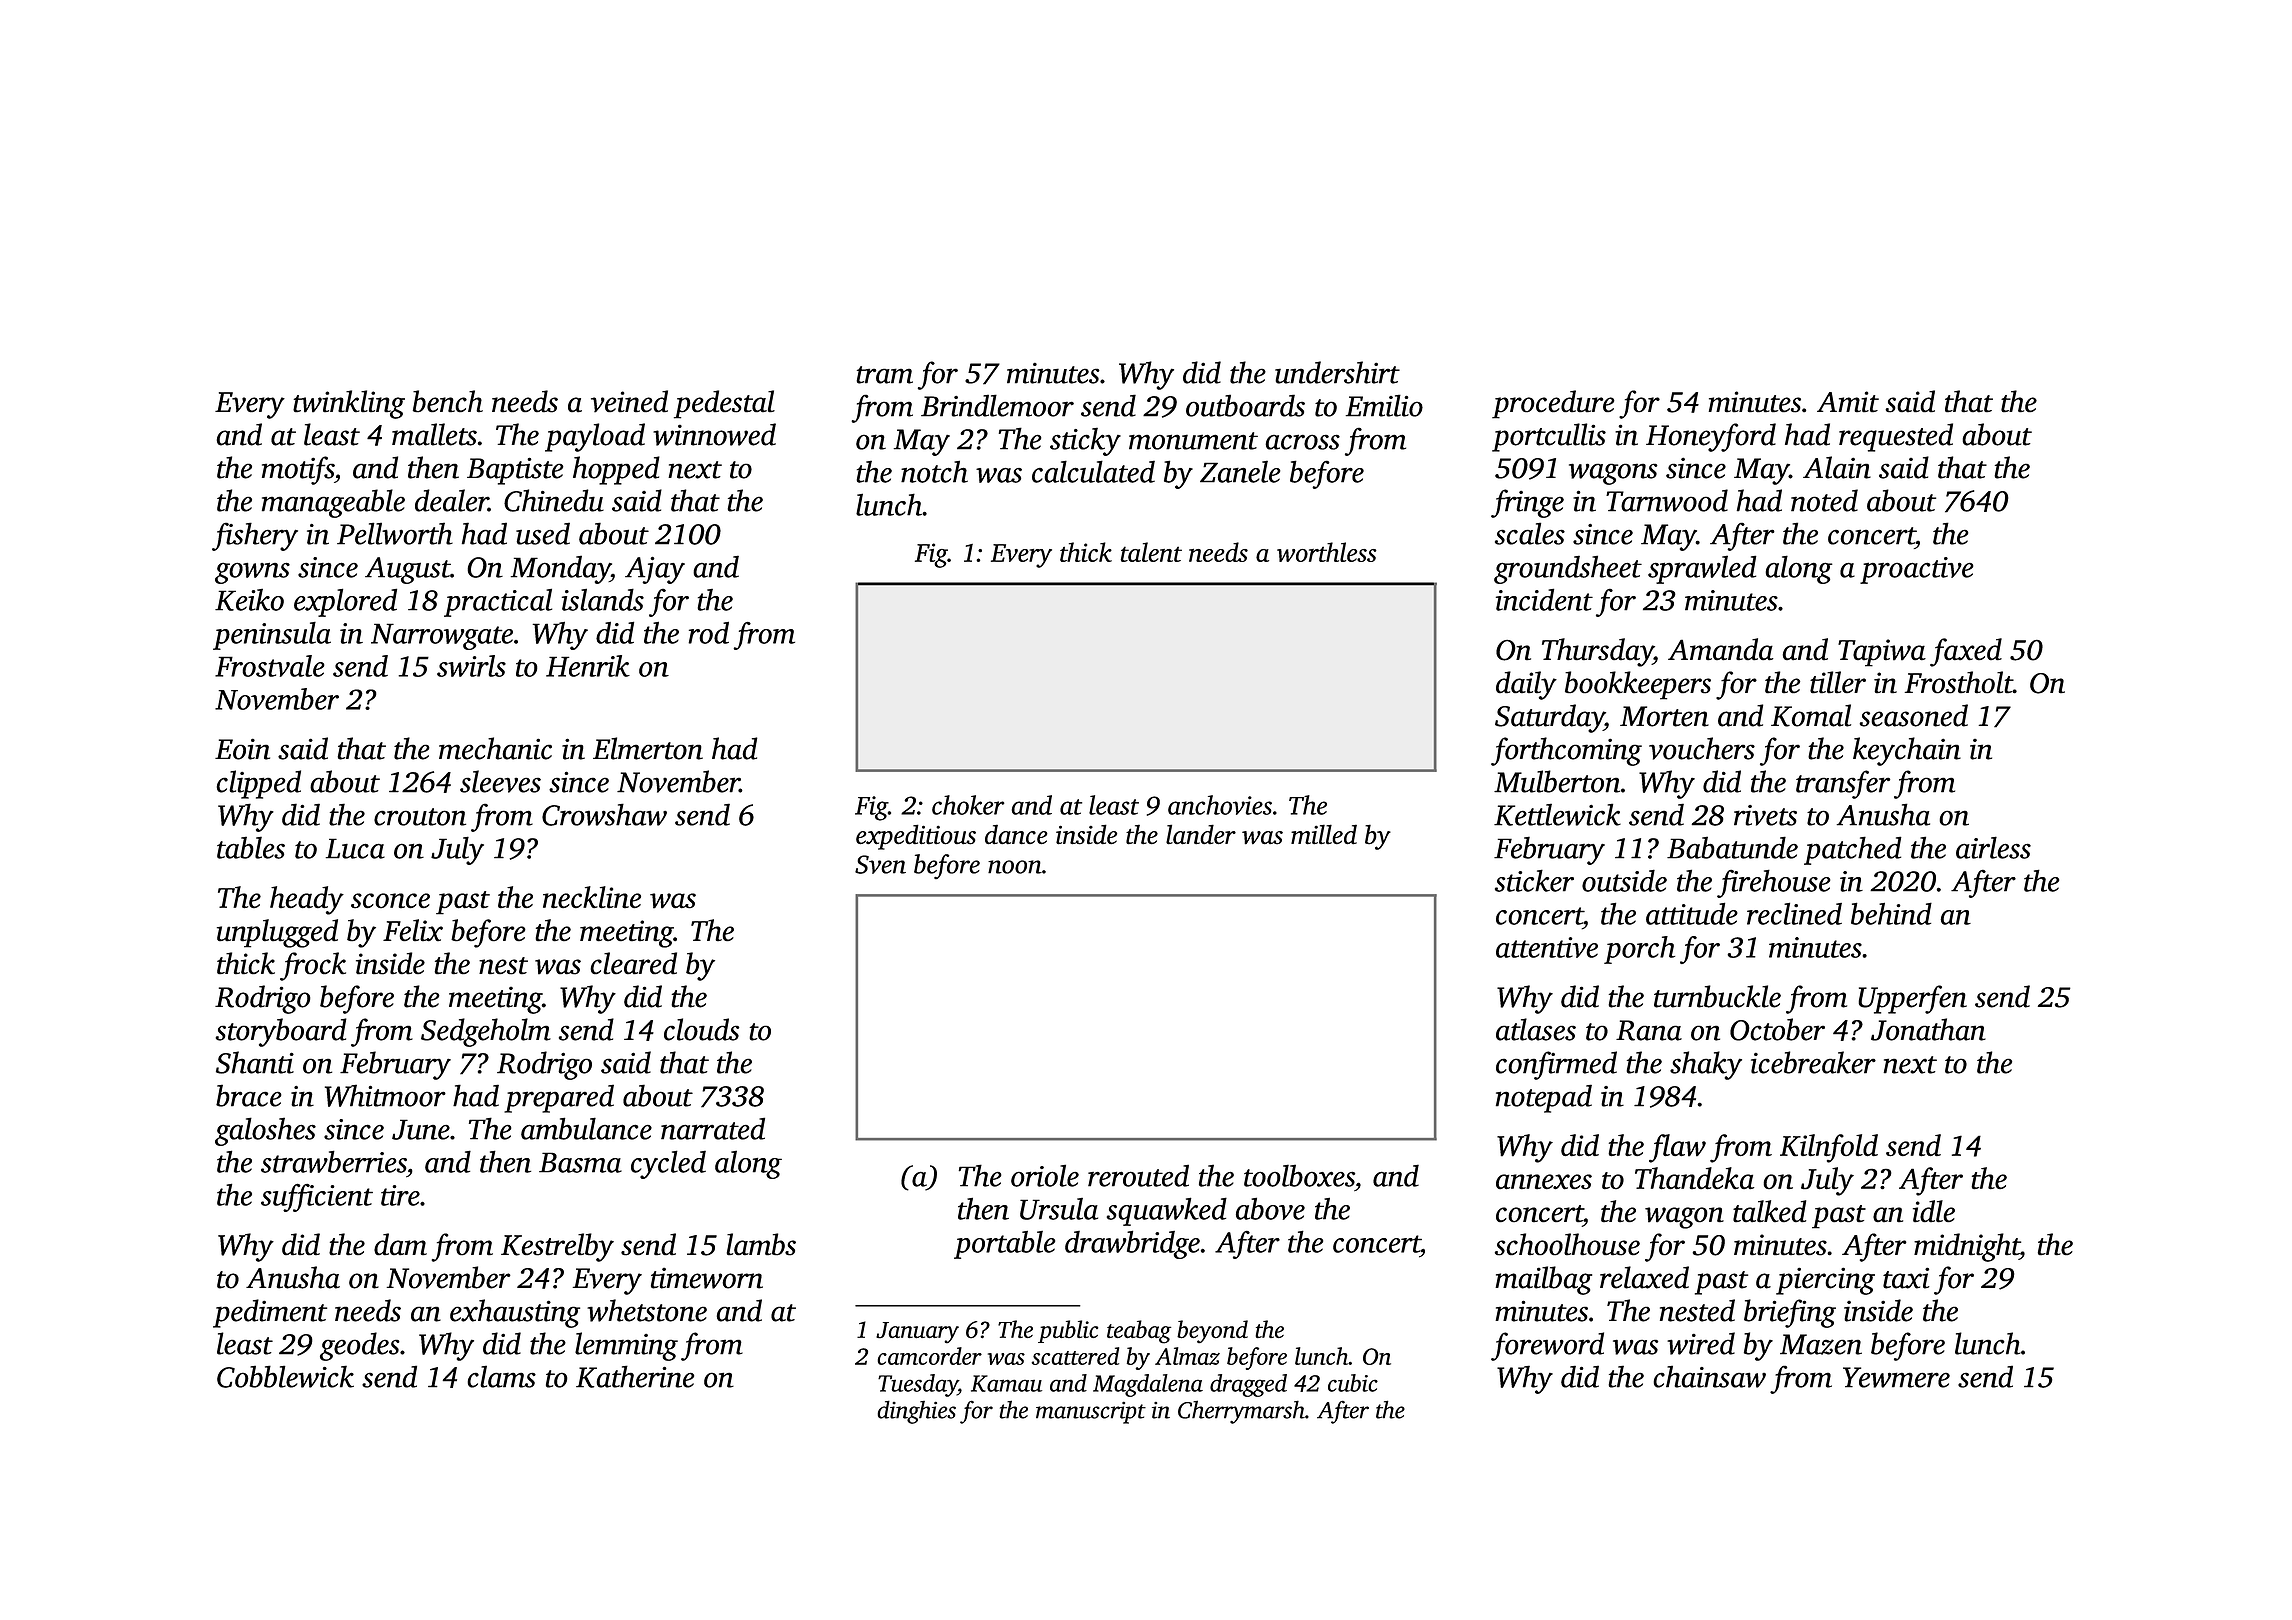 The width and height of the page is (2292, 1620). What do you see at coordinates (515, 1313) in the page?
I see `exhausting` at bounding box center [515, 1313].
